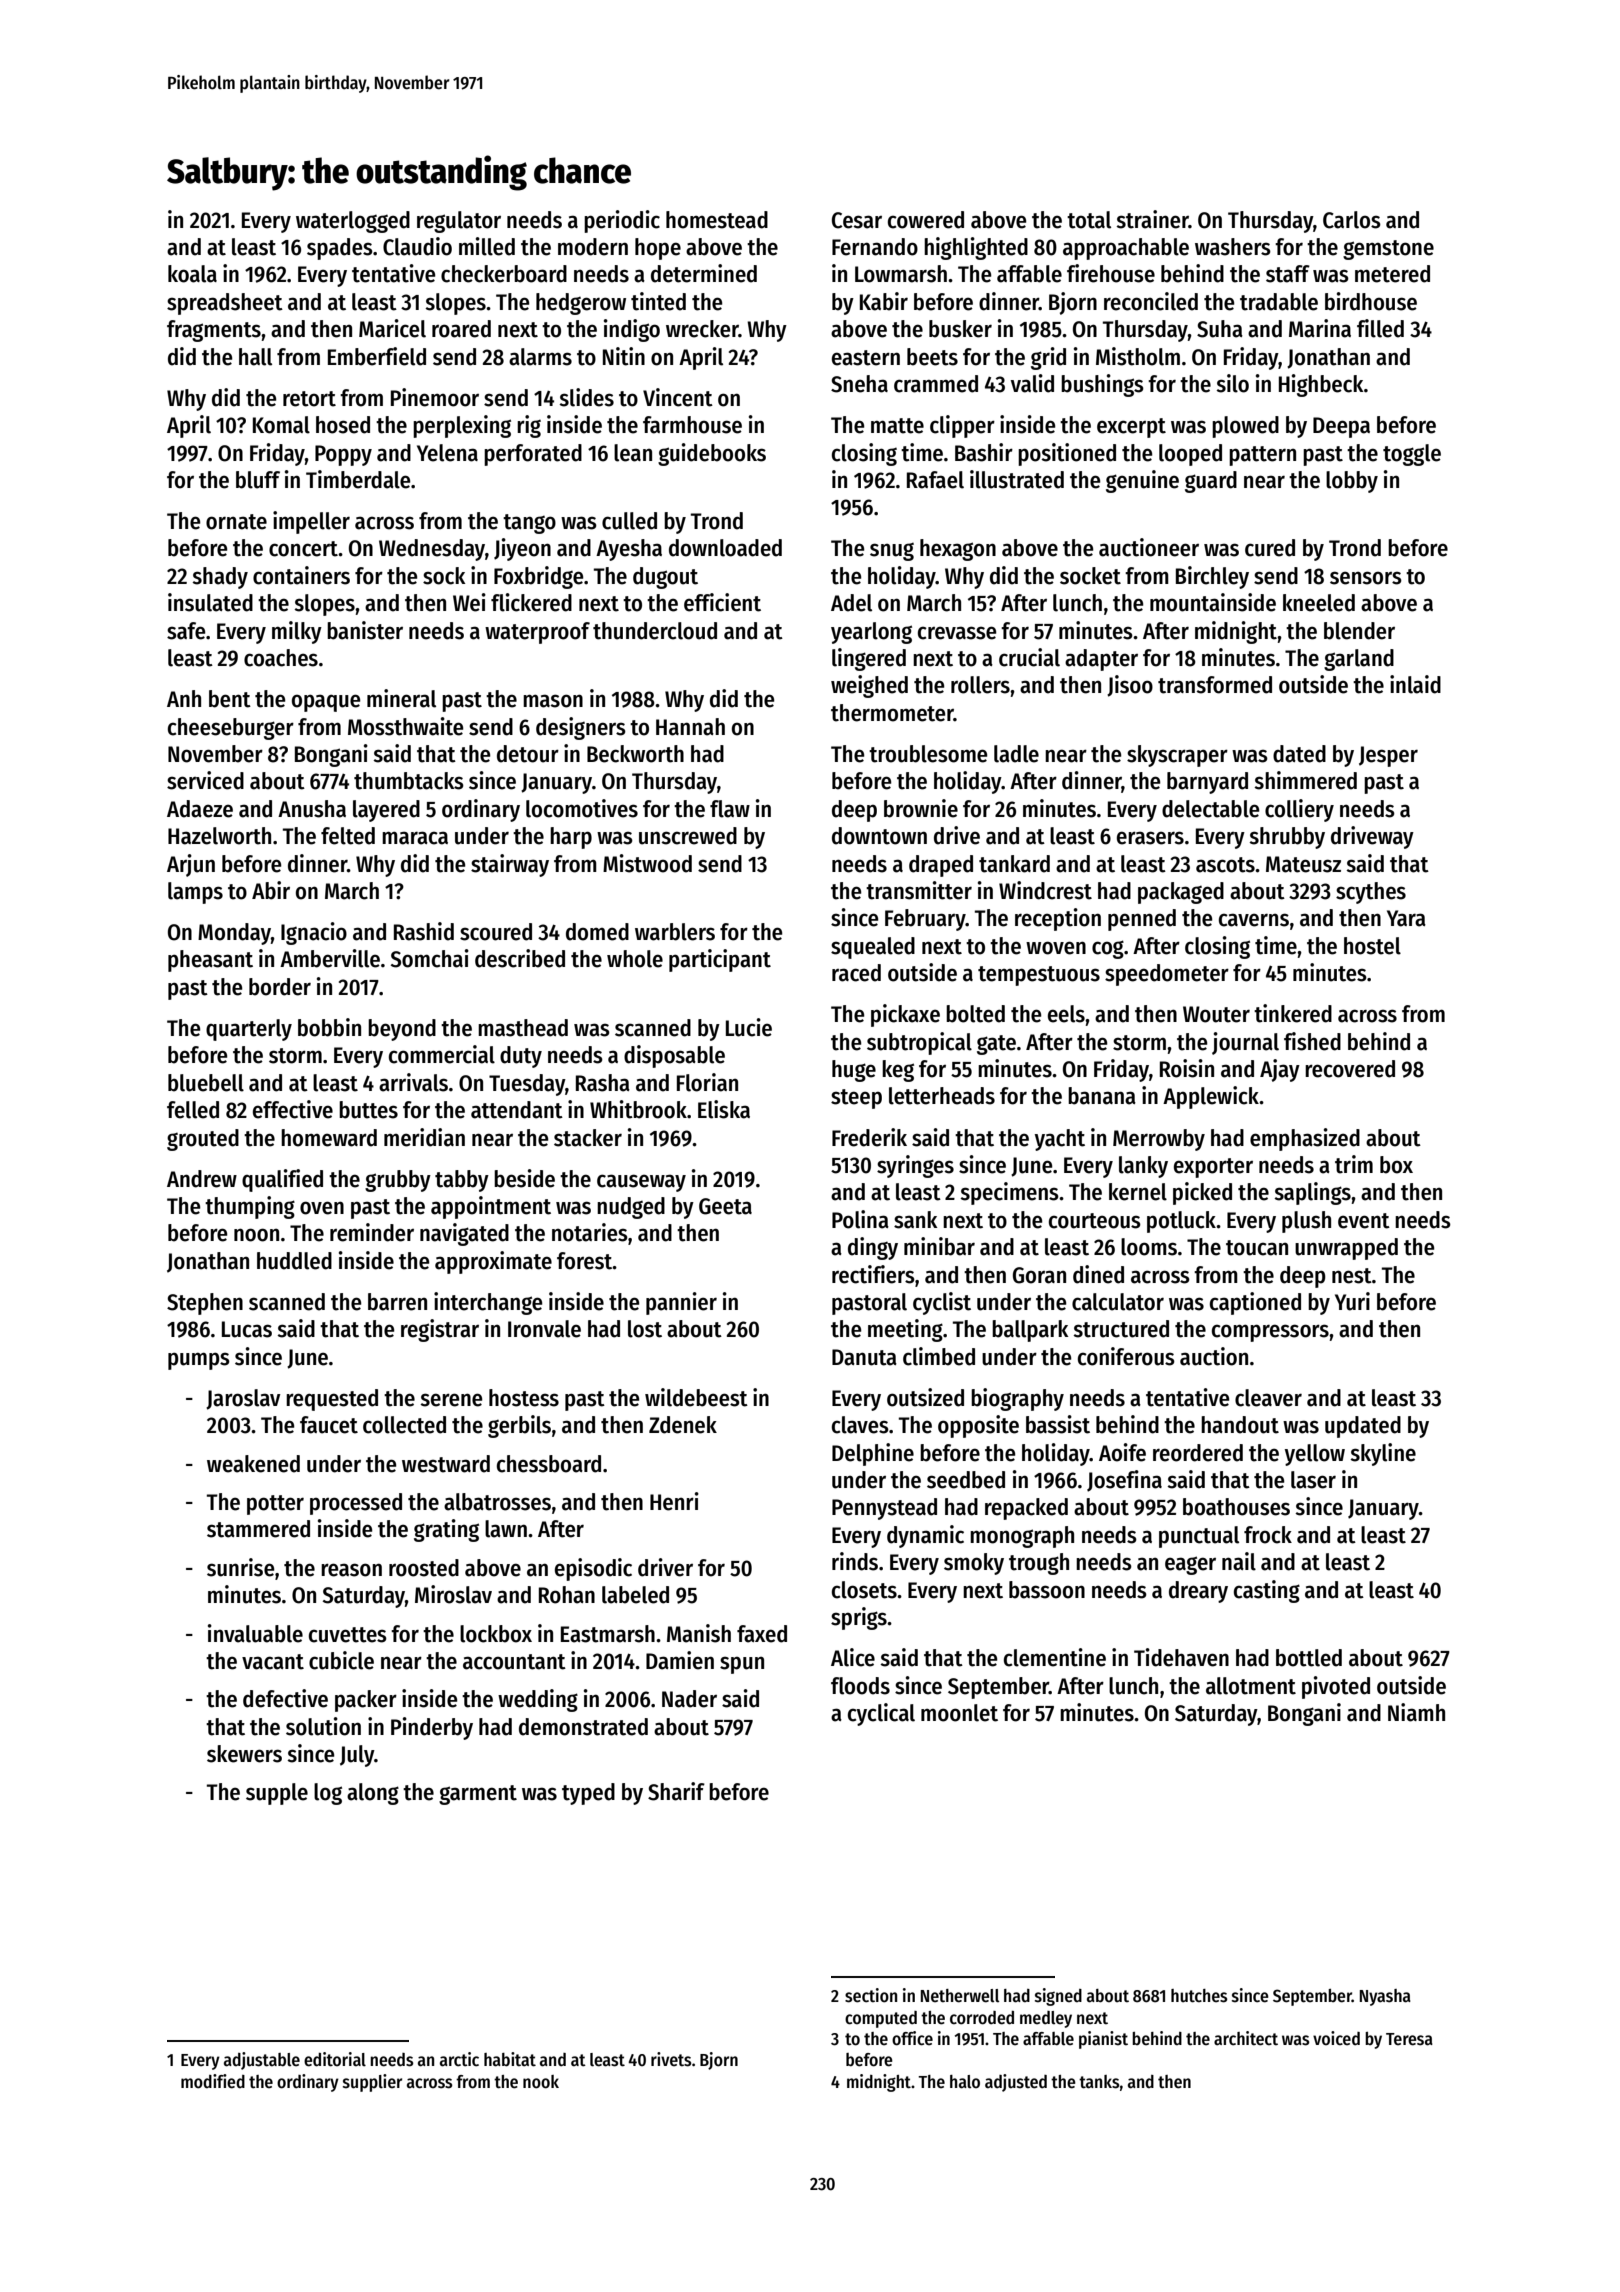 The height and width of the page is (2292, 1620). I want to click on Tidehaven, so click(1181, 1657).
